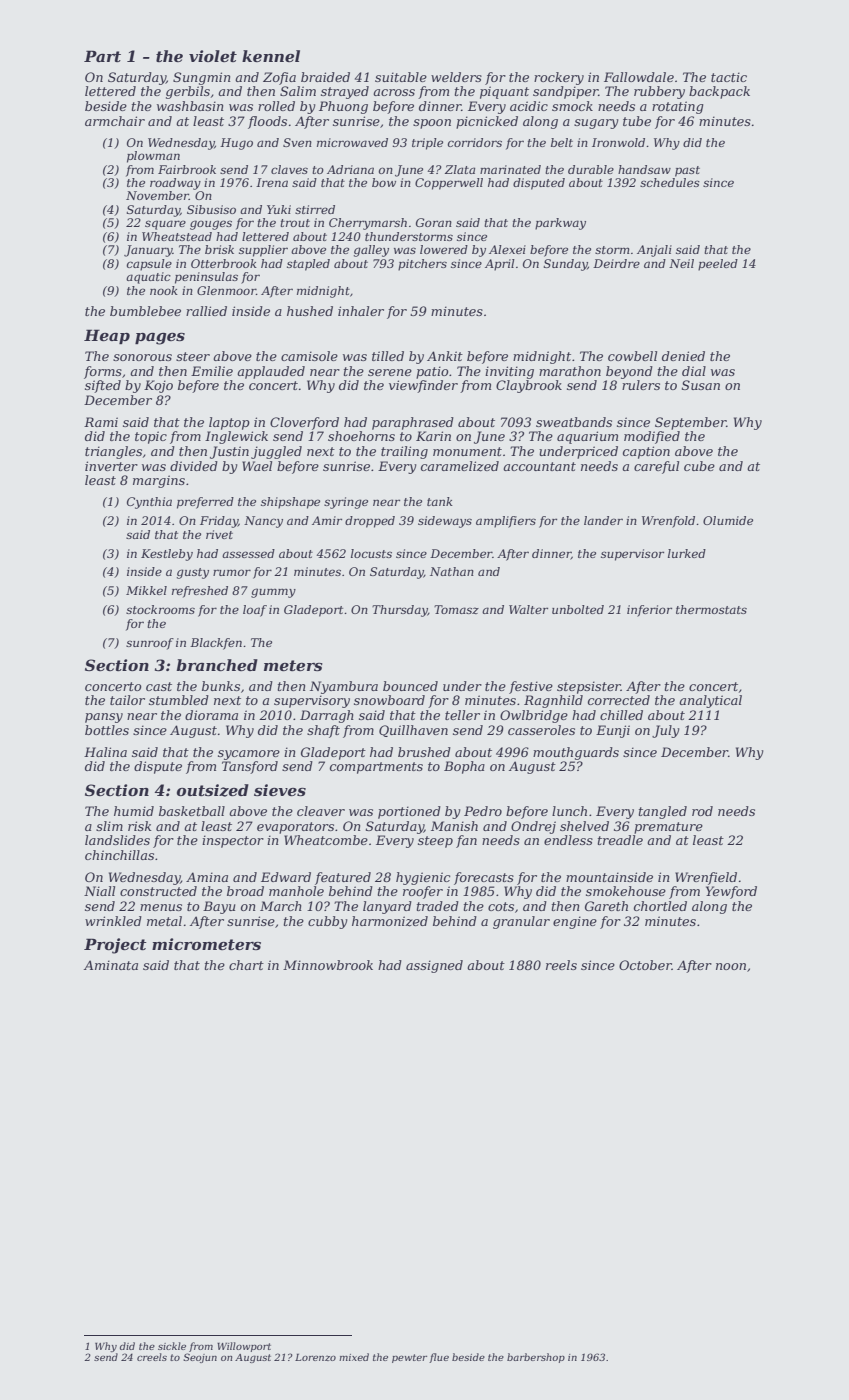  What do you see at coordinates (439, 1358) in the screenshot?
I see `flue` at bounding box center [439, 1358].
